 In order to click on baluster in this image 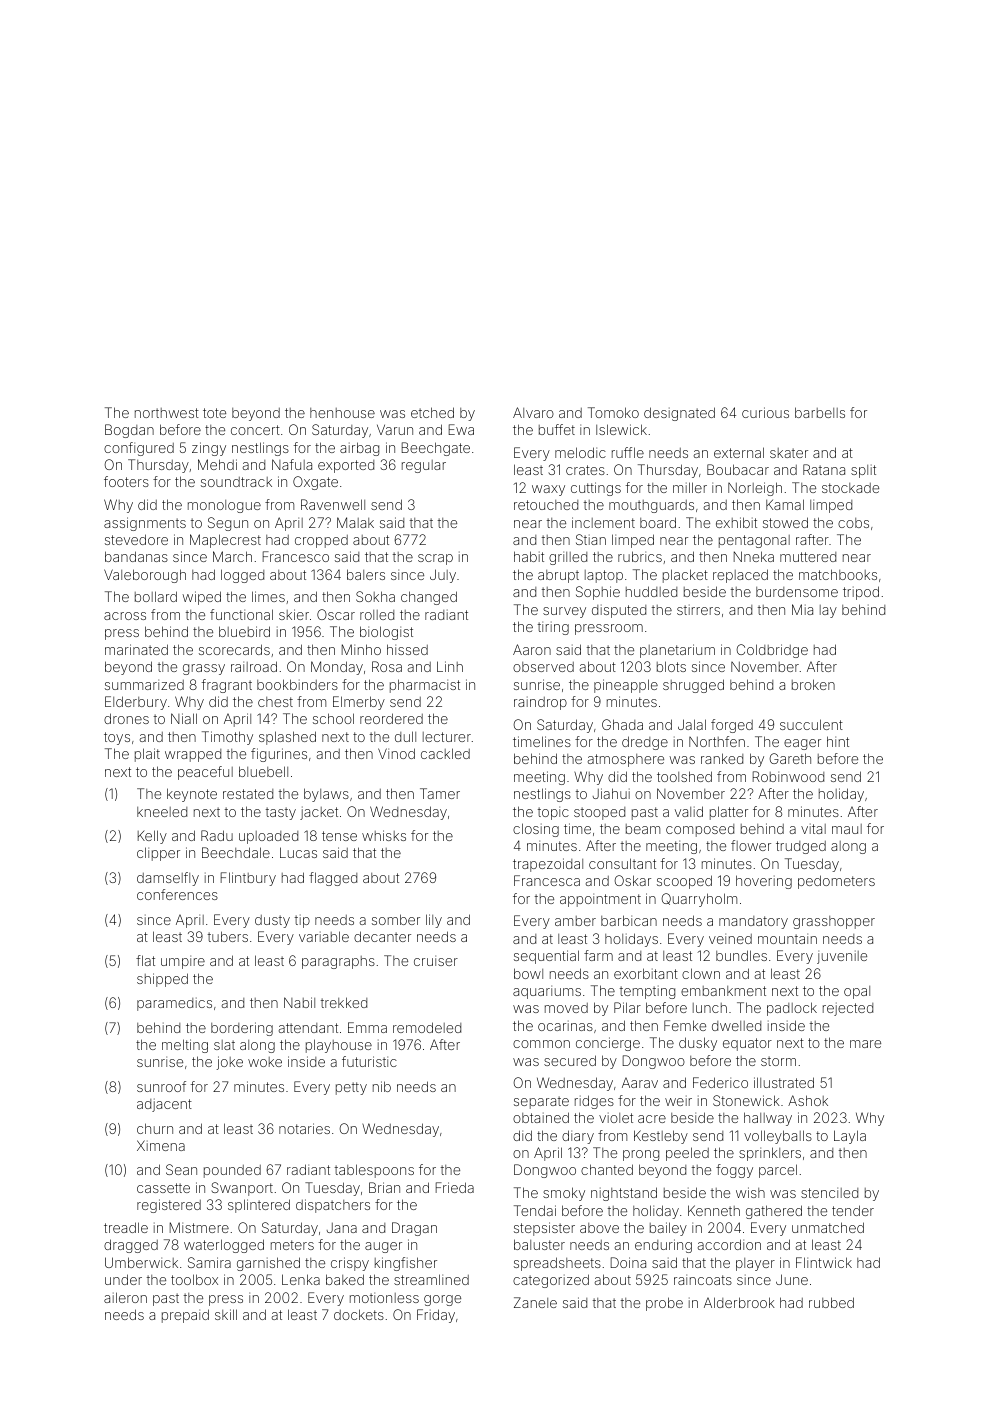, I will do `click(539, 1244)`.
